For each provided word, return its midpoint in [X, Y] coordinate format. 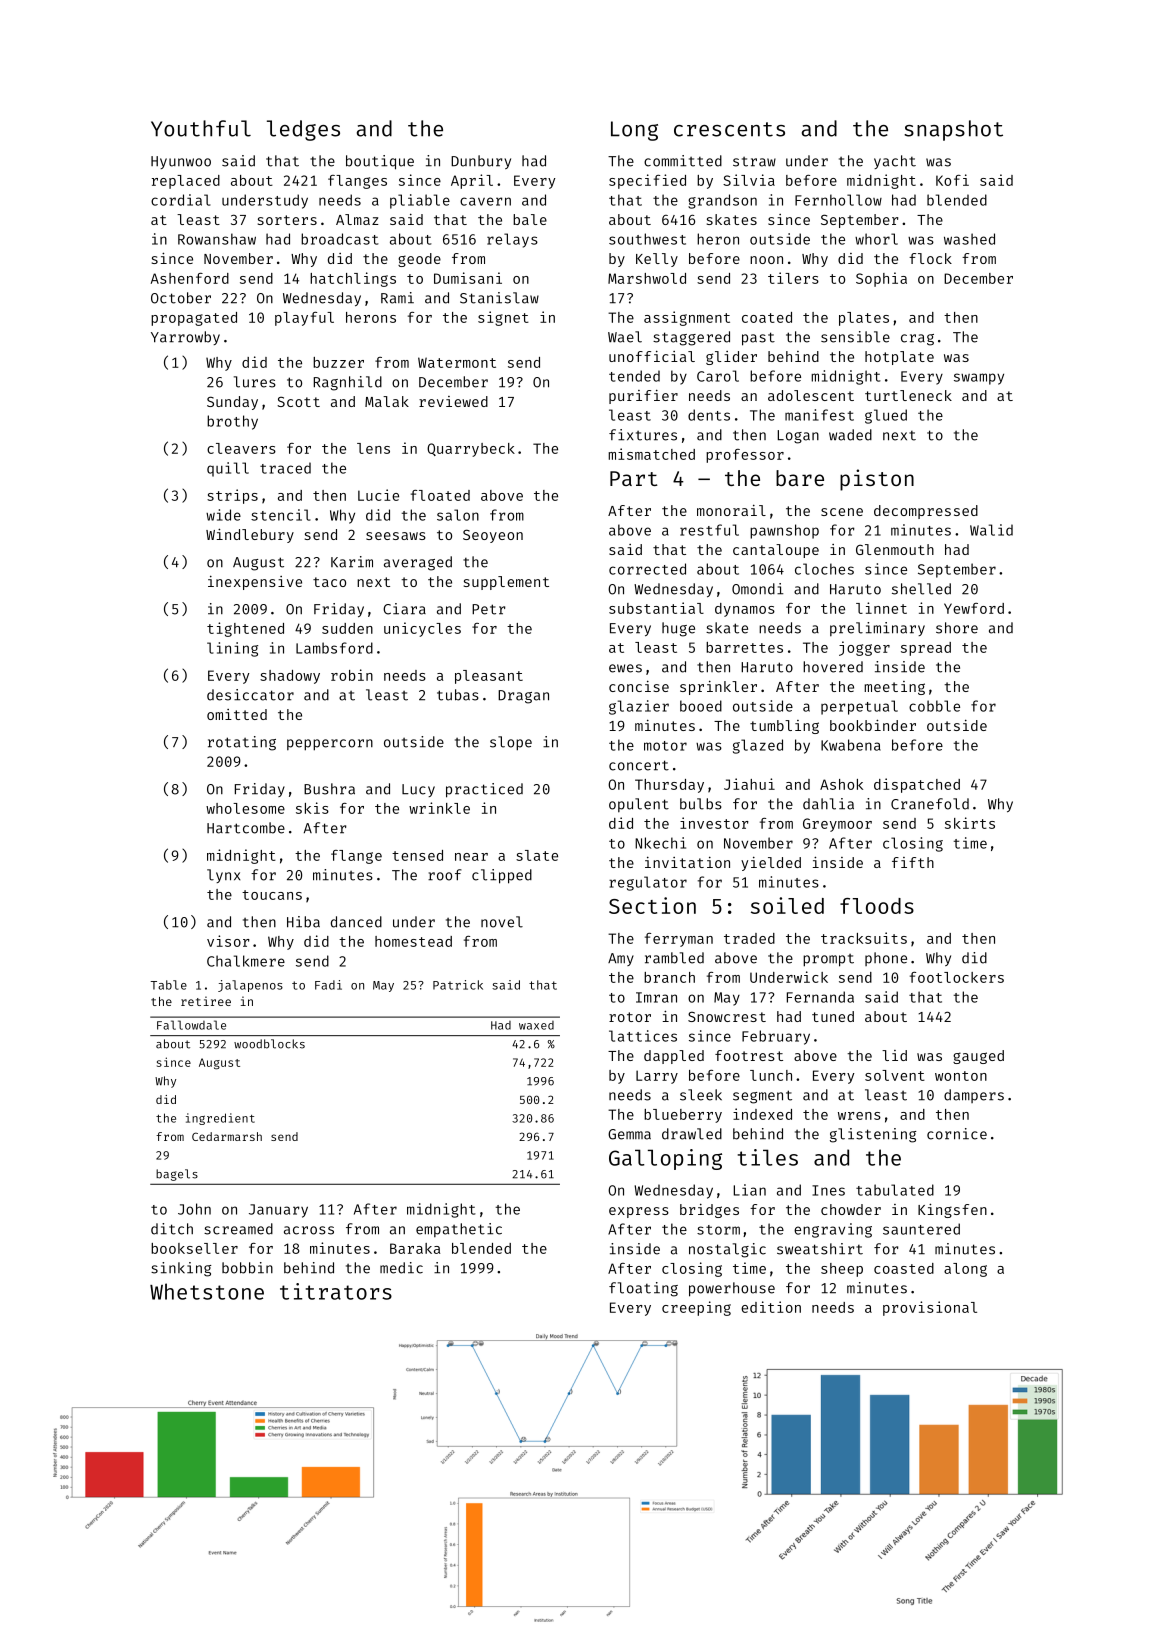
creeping [696, 1308]
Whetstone [207, 1291]
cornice [957, 1134]
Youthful [201, 128]
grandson [722, 201]
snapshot [953, 130]
